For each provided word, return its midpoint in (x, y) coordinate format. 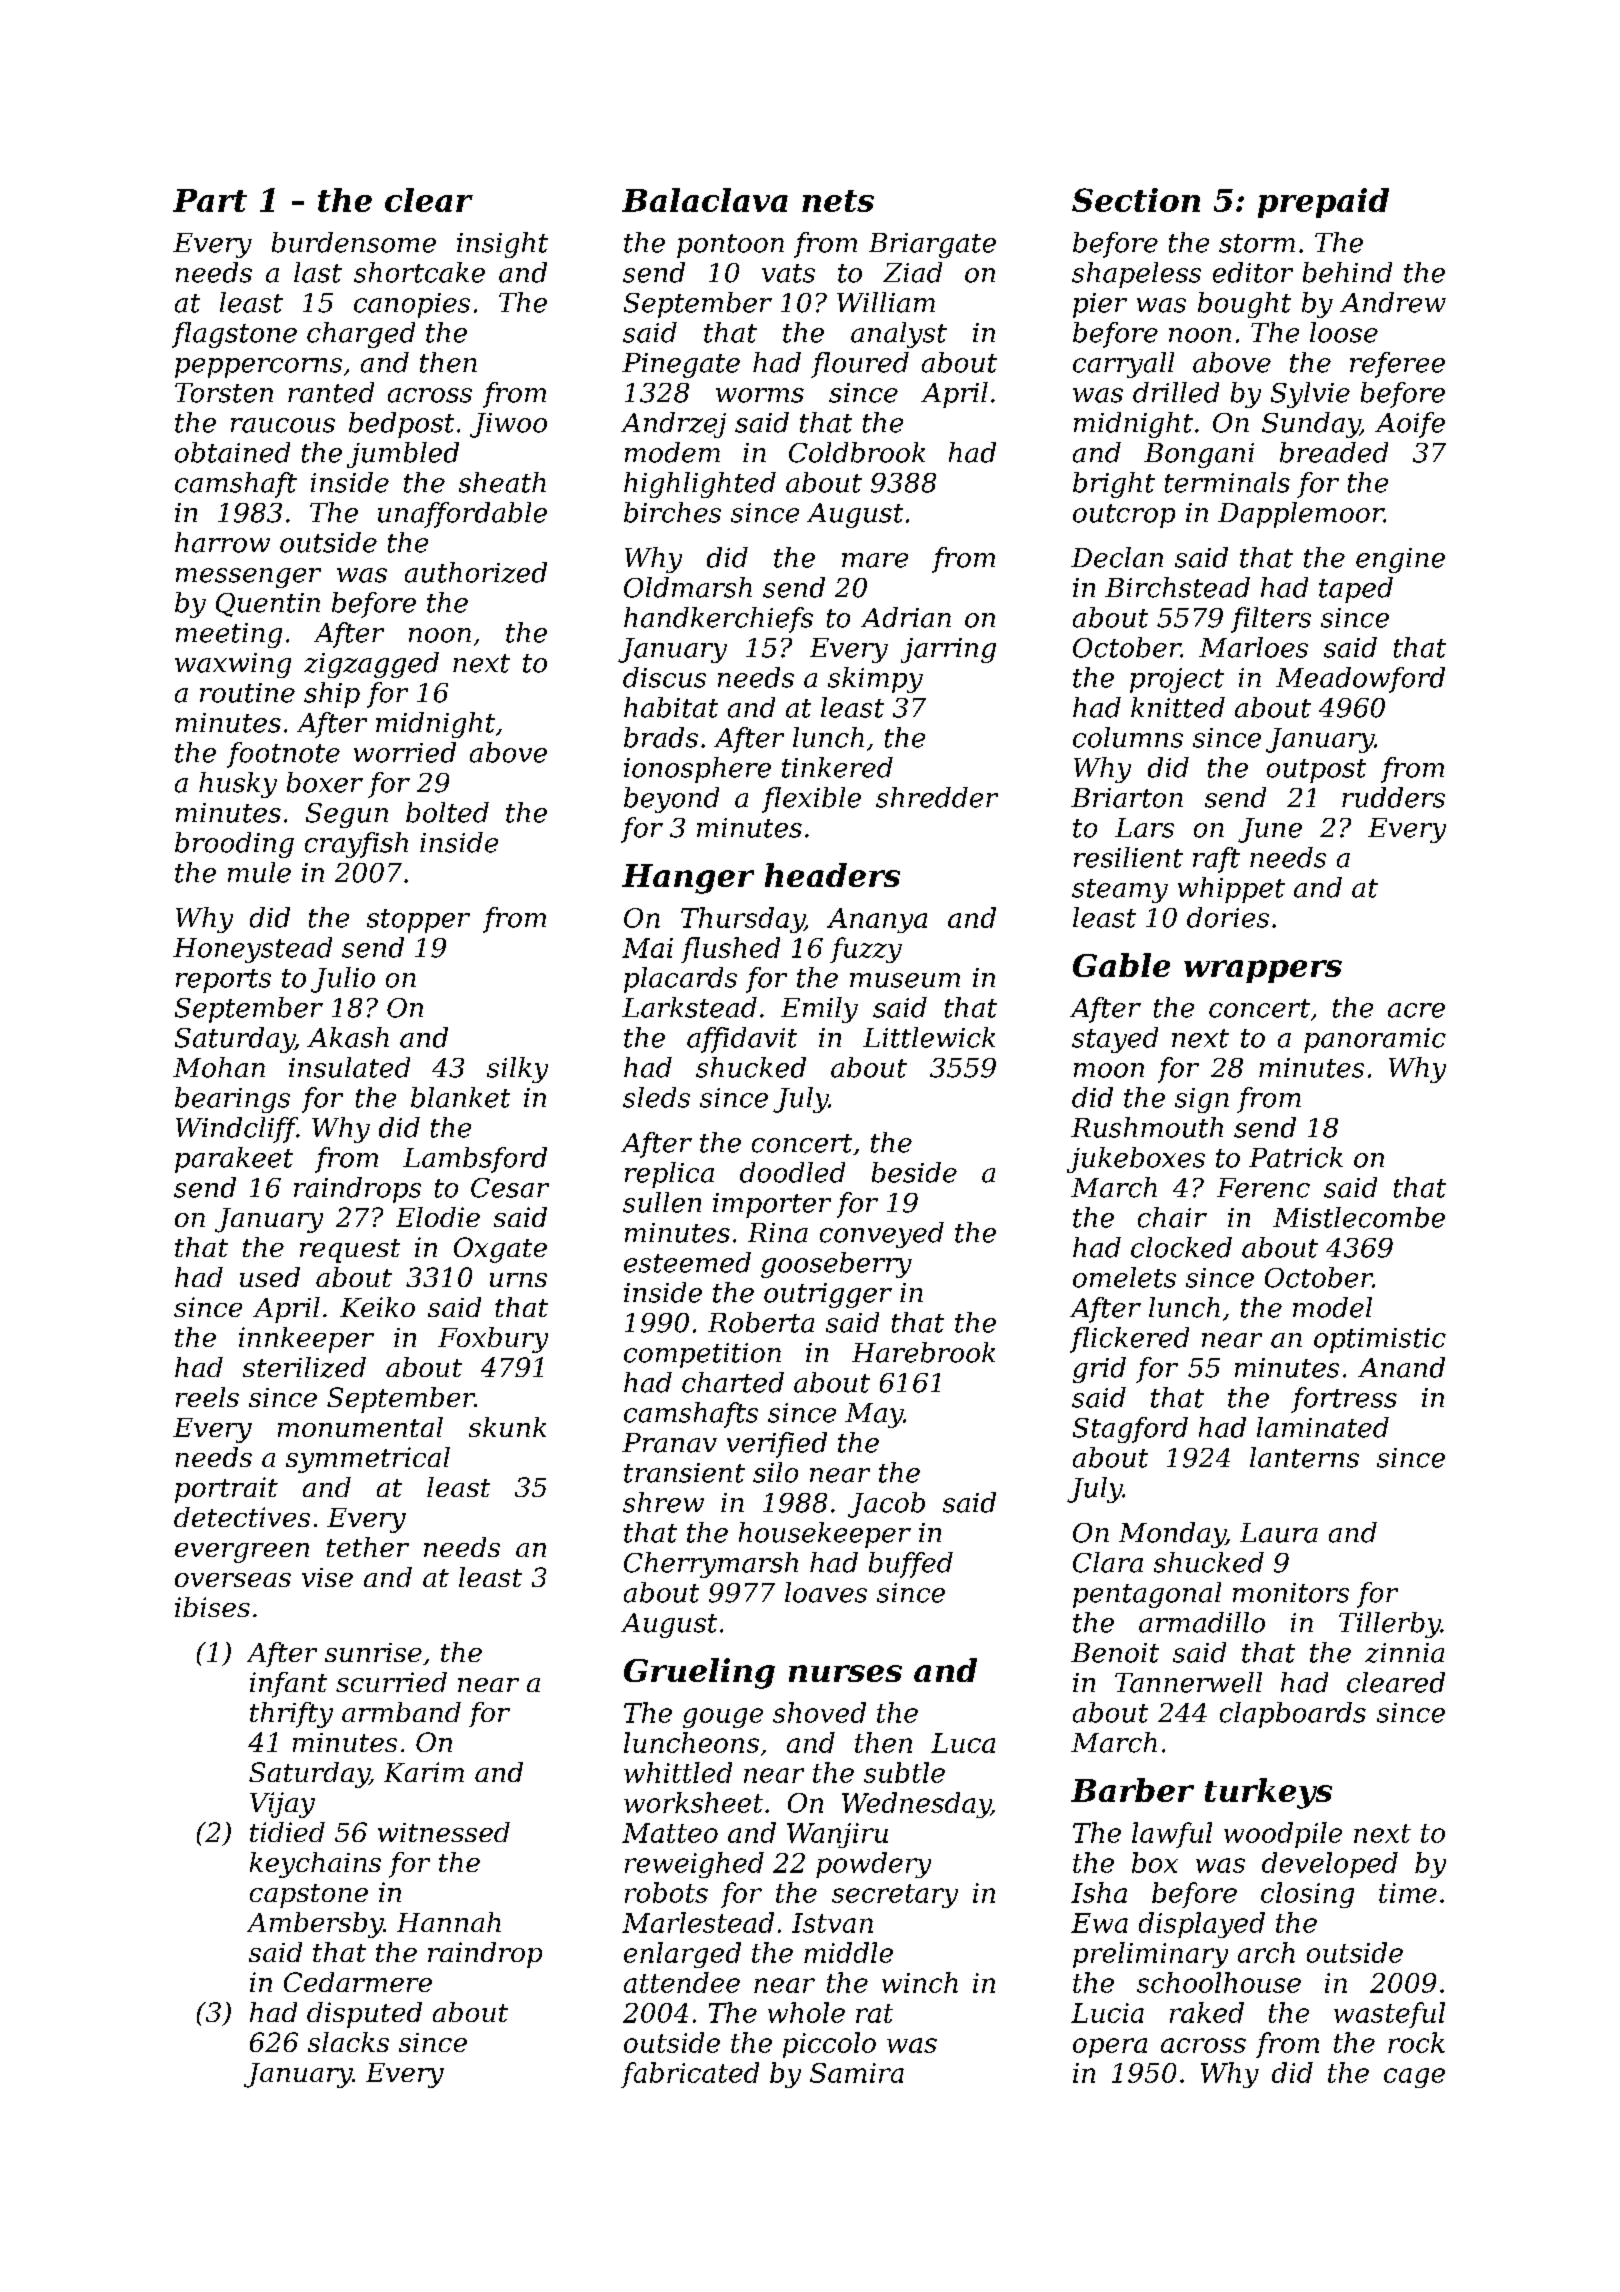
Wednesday (916, 1805)
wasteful (1389, 2015)
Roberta (761, 1322)
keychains (315, 1865)
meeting (229, 635)
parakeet (234, 1160)
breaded (1334, 452)
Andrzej (673, 425)
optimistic (1380, 1340)
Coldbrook (857, 452)
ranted (331, 392)
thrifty (291, 1715)
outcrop (1124, 516)
